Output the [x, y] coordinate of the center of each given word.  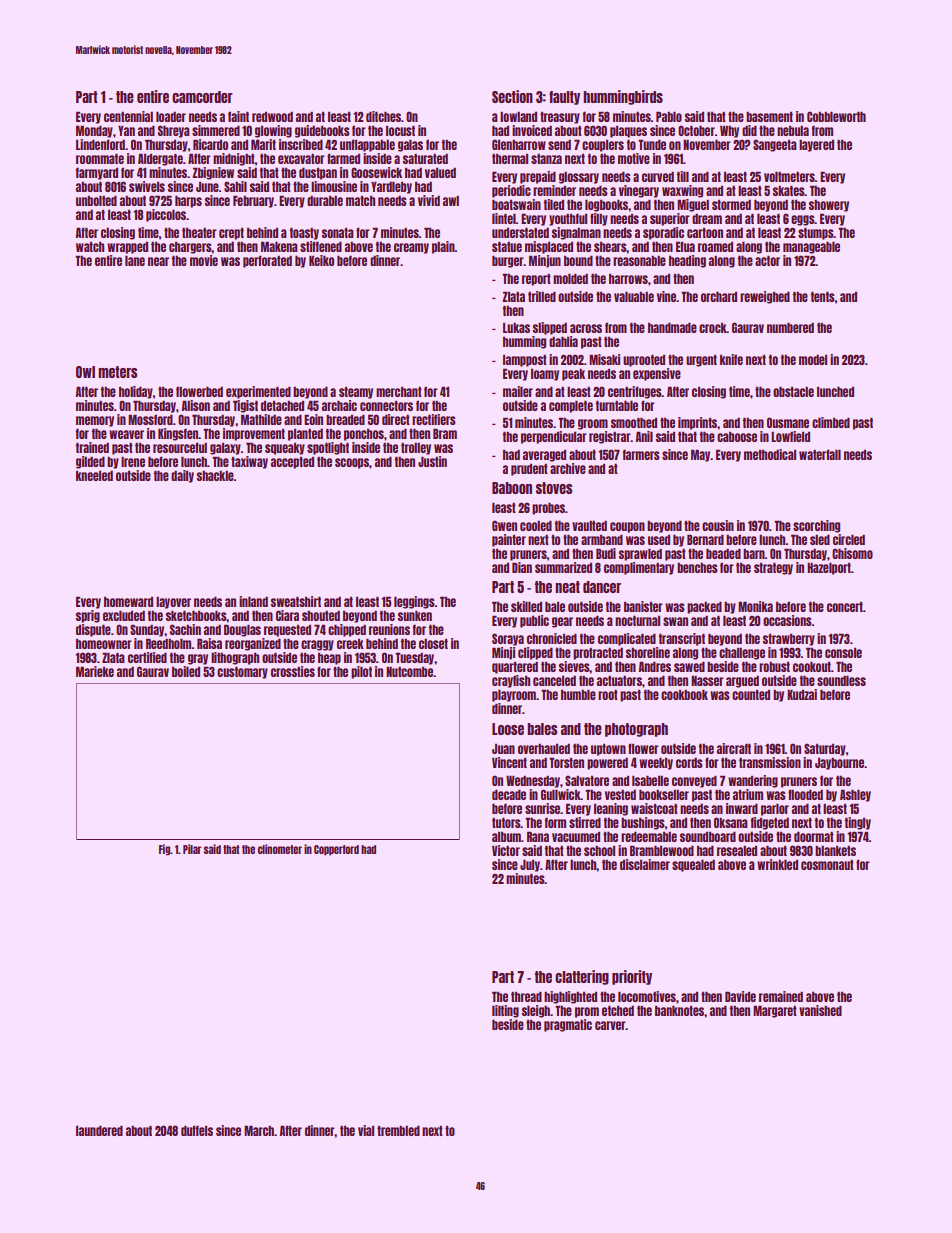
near [158, 261]
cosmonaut [827, 865]
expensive [657, 374]
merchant [399, 392]
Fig [165, 850]
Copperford [336, 850]
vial [366, 1130]
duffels [197, 1130]
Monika [755, 606]
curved [658, 177]
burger [508, 261]
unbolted [96, 200]
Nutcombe [409, 672]
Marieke [95, 671]
